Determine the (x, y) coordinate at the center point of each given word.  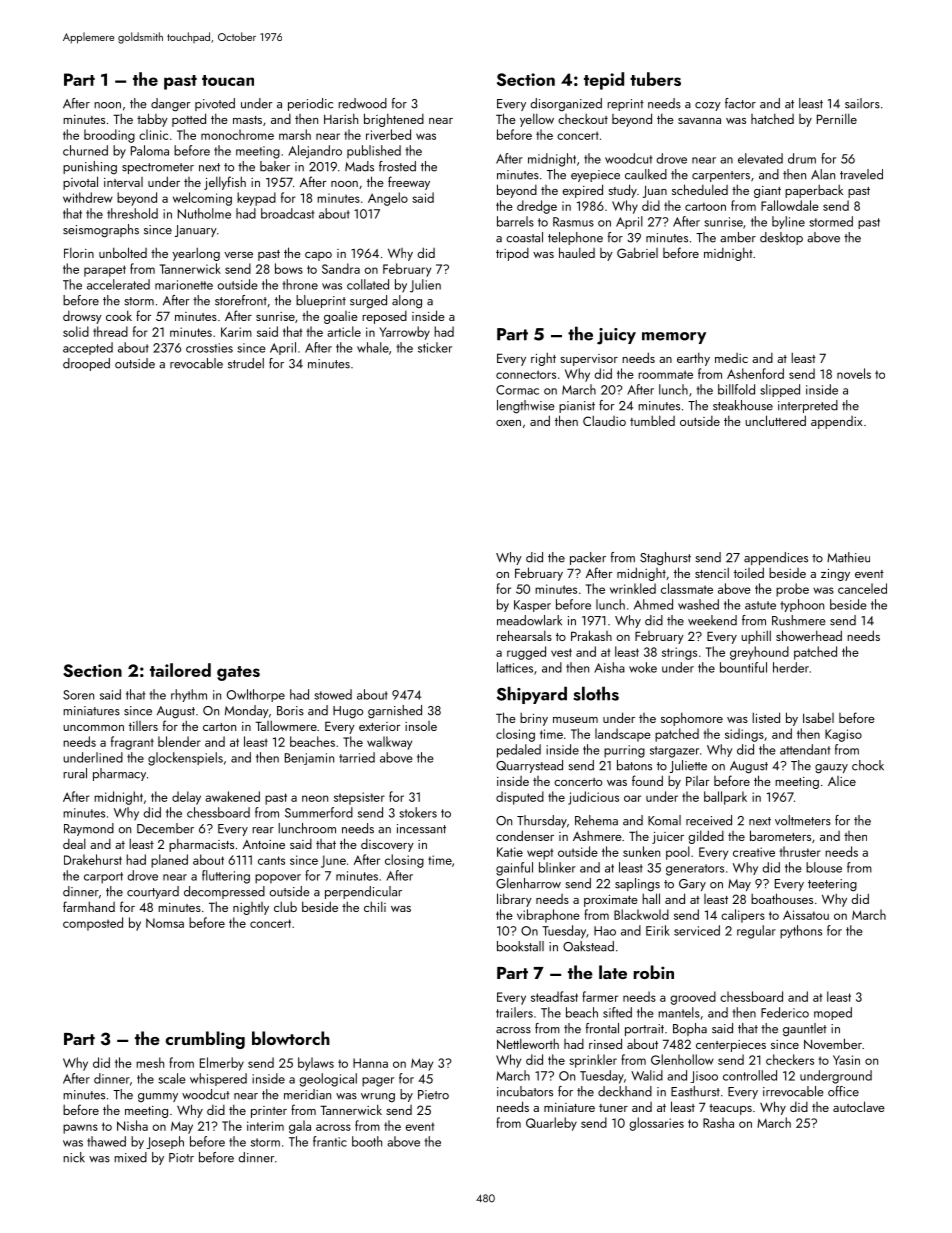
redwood (362, 103)
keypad (256, 199)
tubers (655, 79)
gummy (158, 1097)
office (843, 1091)
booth (367, 1141)
